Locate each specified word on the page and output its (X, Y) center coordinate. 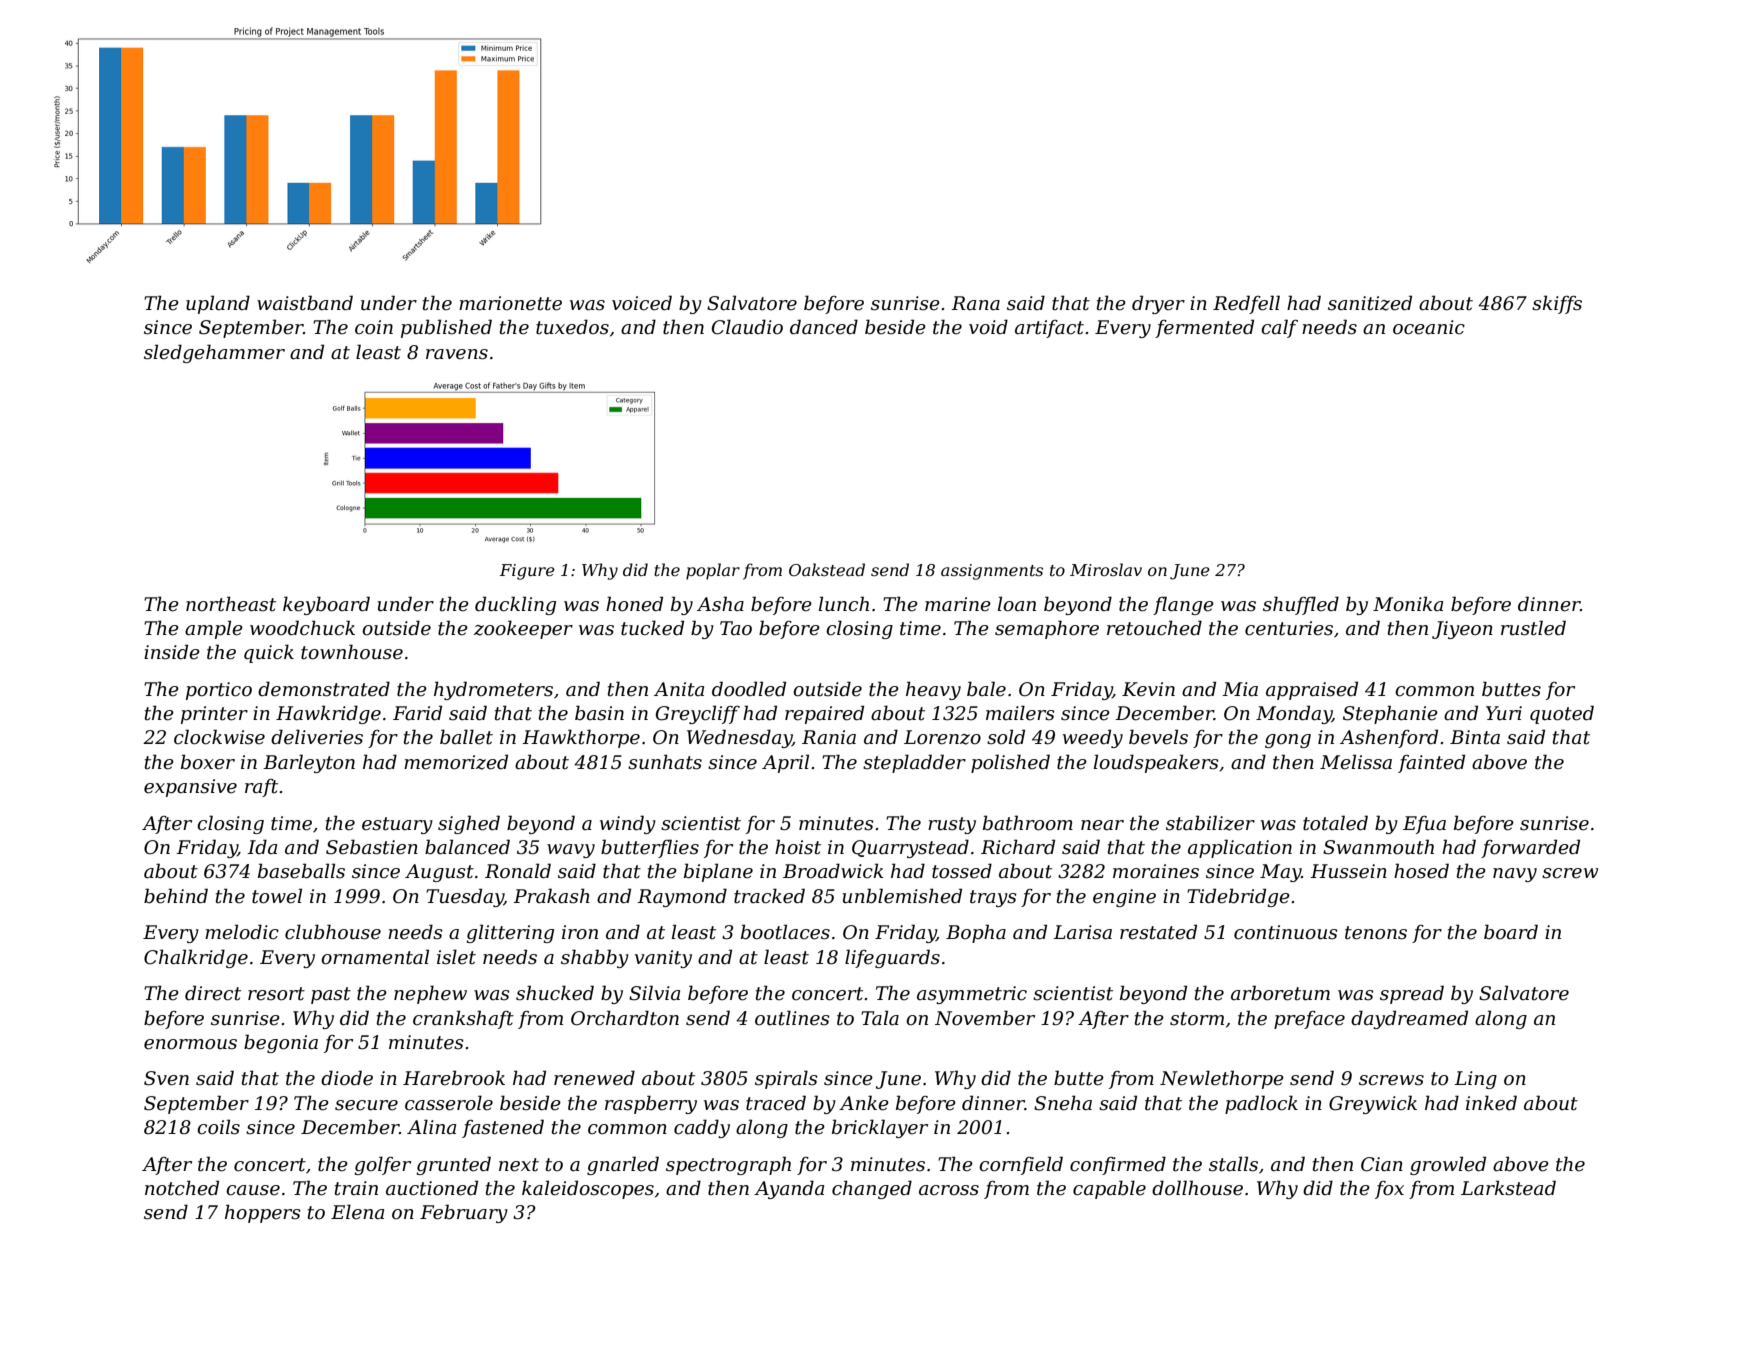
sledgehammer (214, 353)
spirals (786, 1079)
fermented (1204, 328)
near (1102, 825)
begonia (281, 1043)
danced (824, 327)
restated (1158, 932)
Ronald (518, 871)
